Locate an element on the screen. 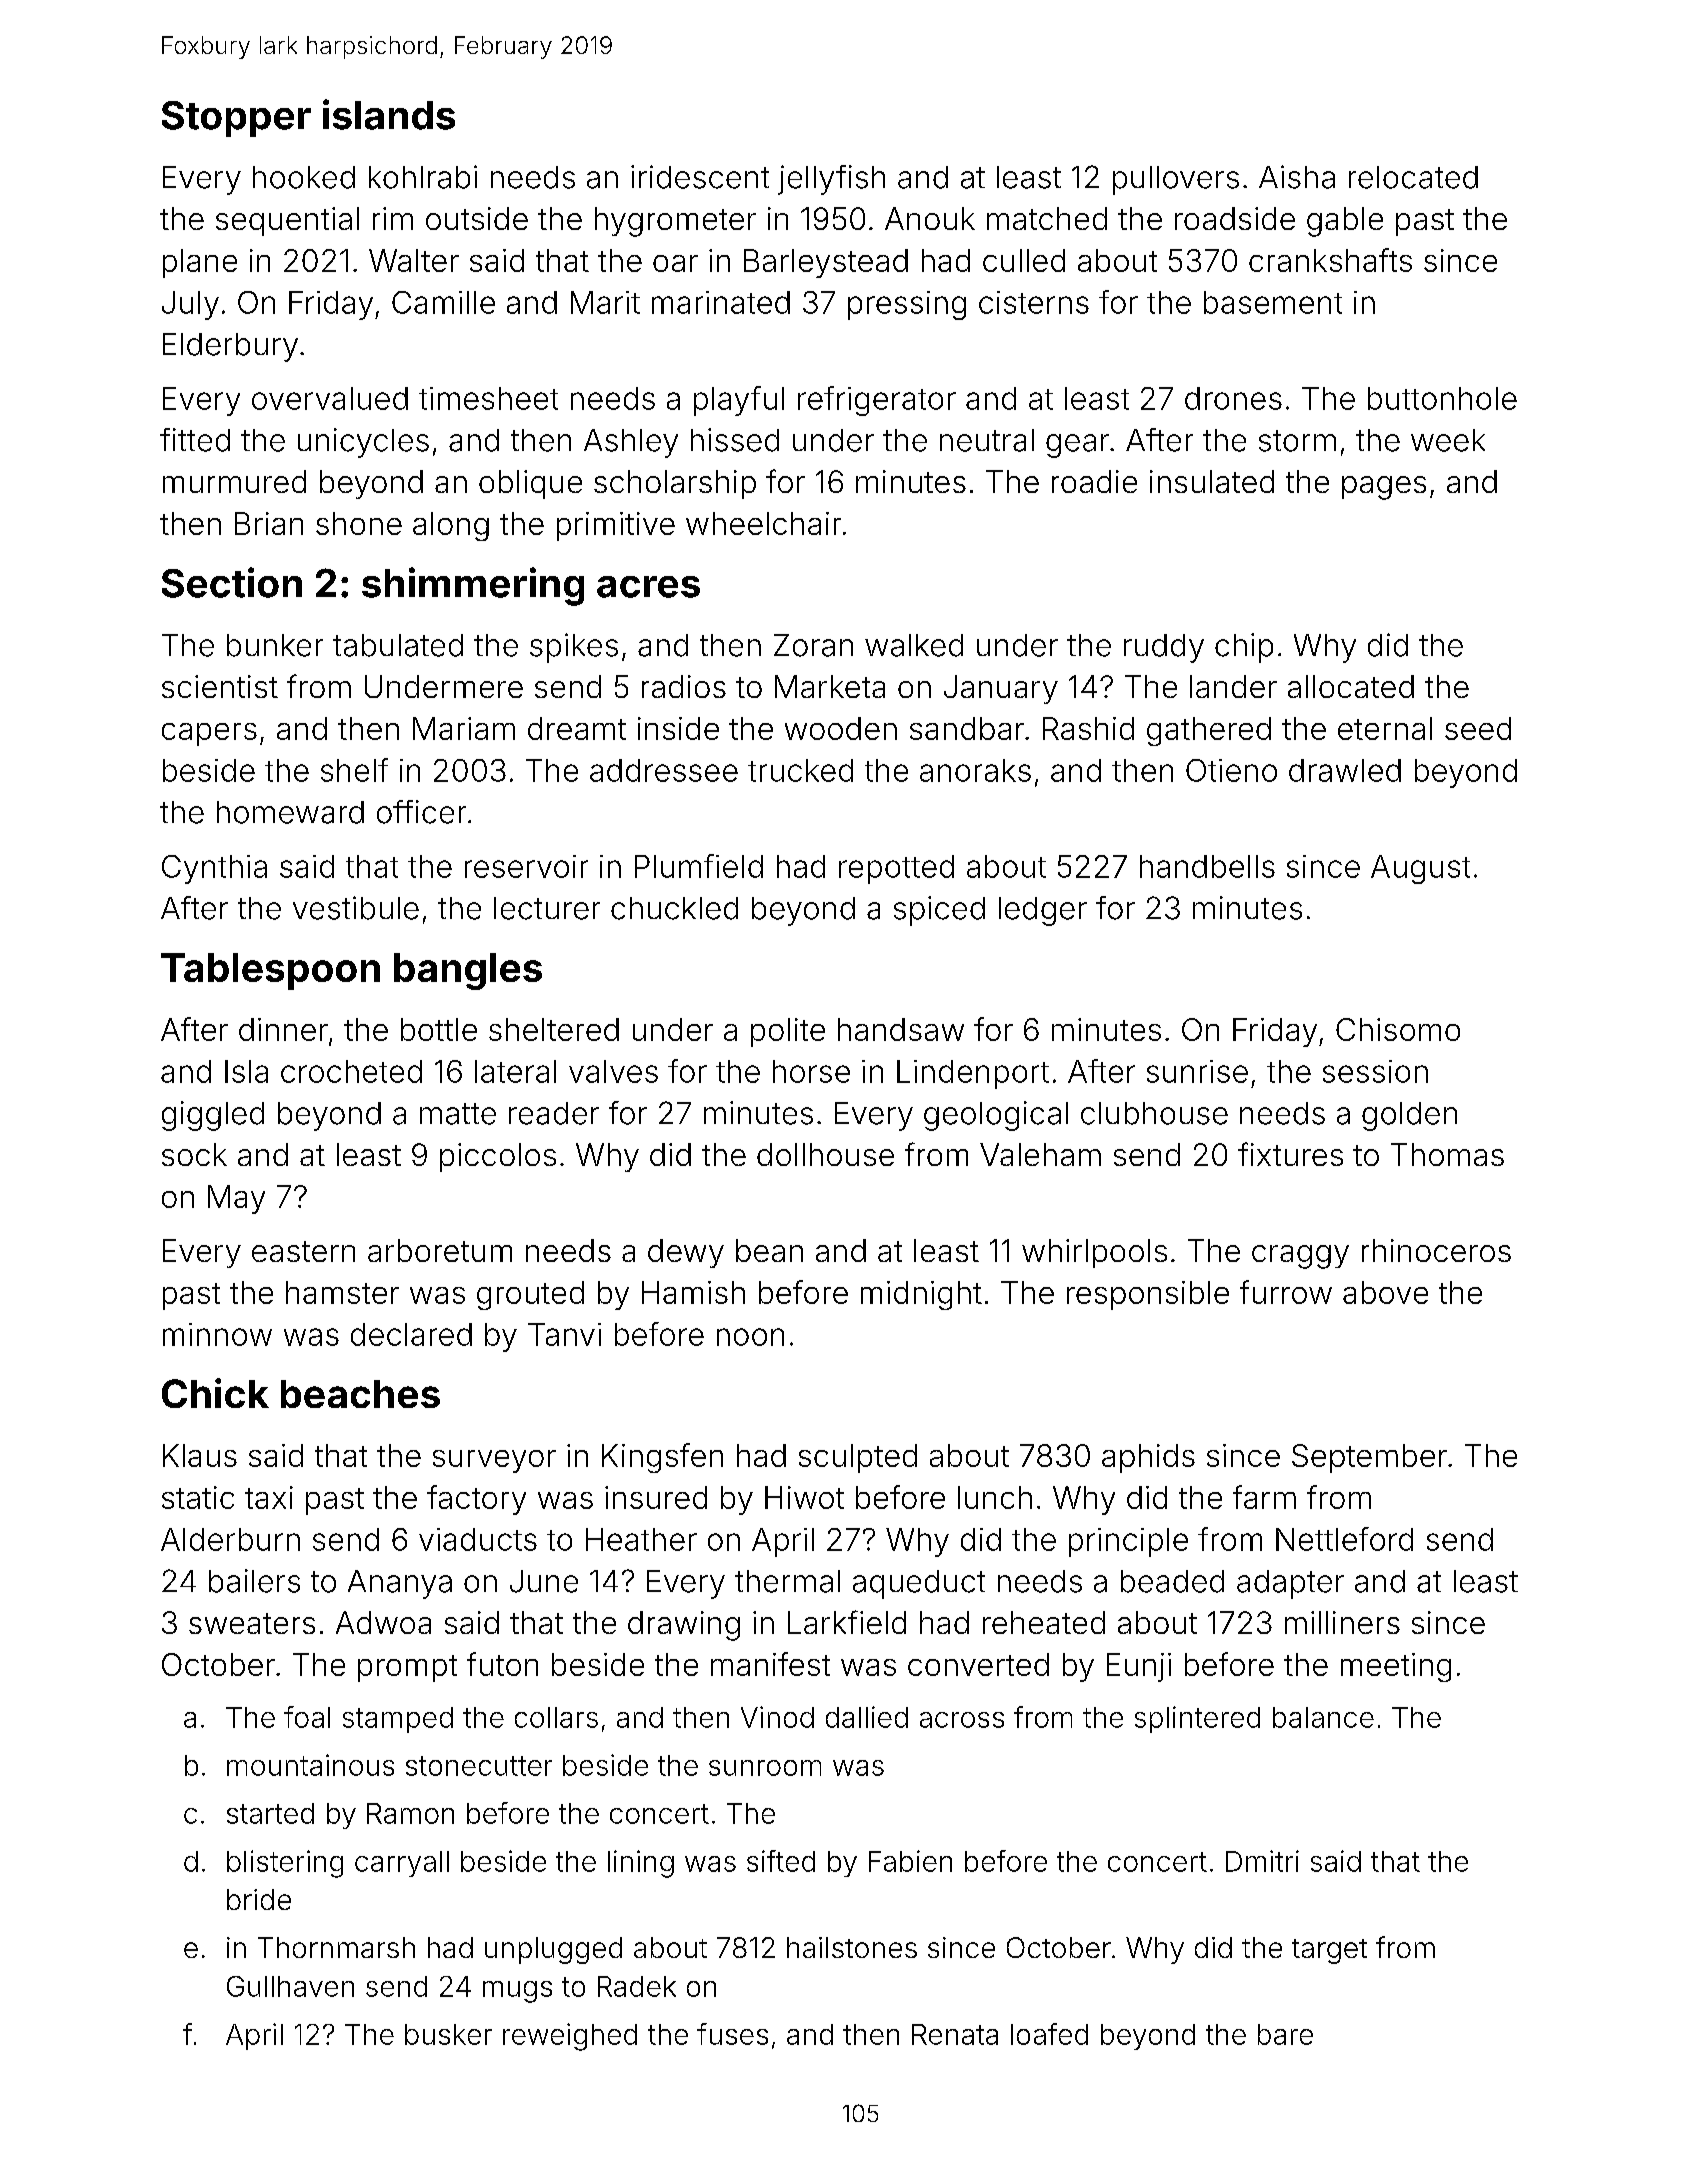 The image size is (1683, 2178). Stopper is located at coordinates (236, 119).
